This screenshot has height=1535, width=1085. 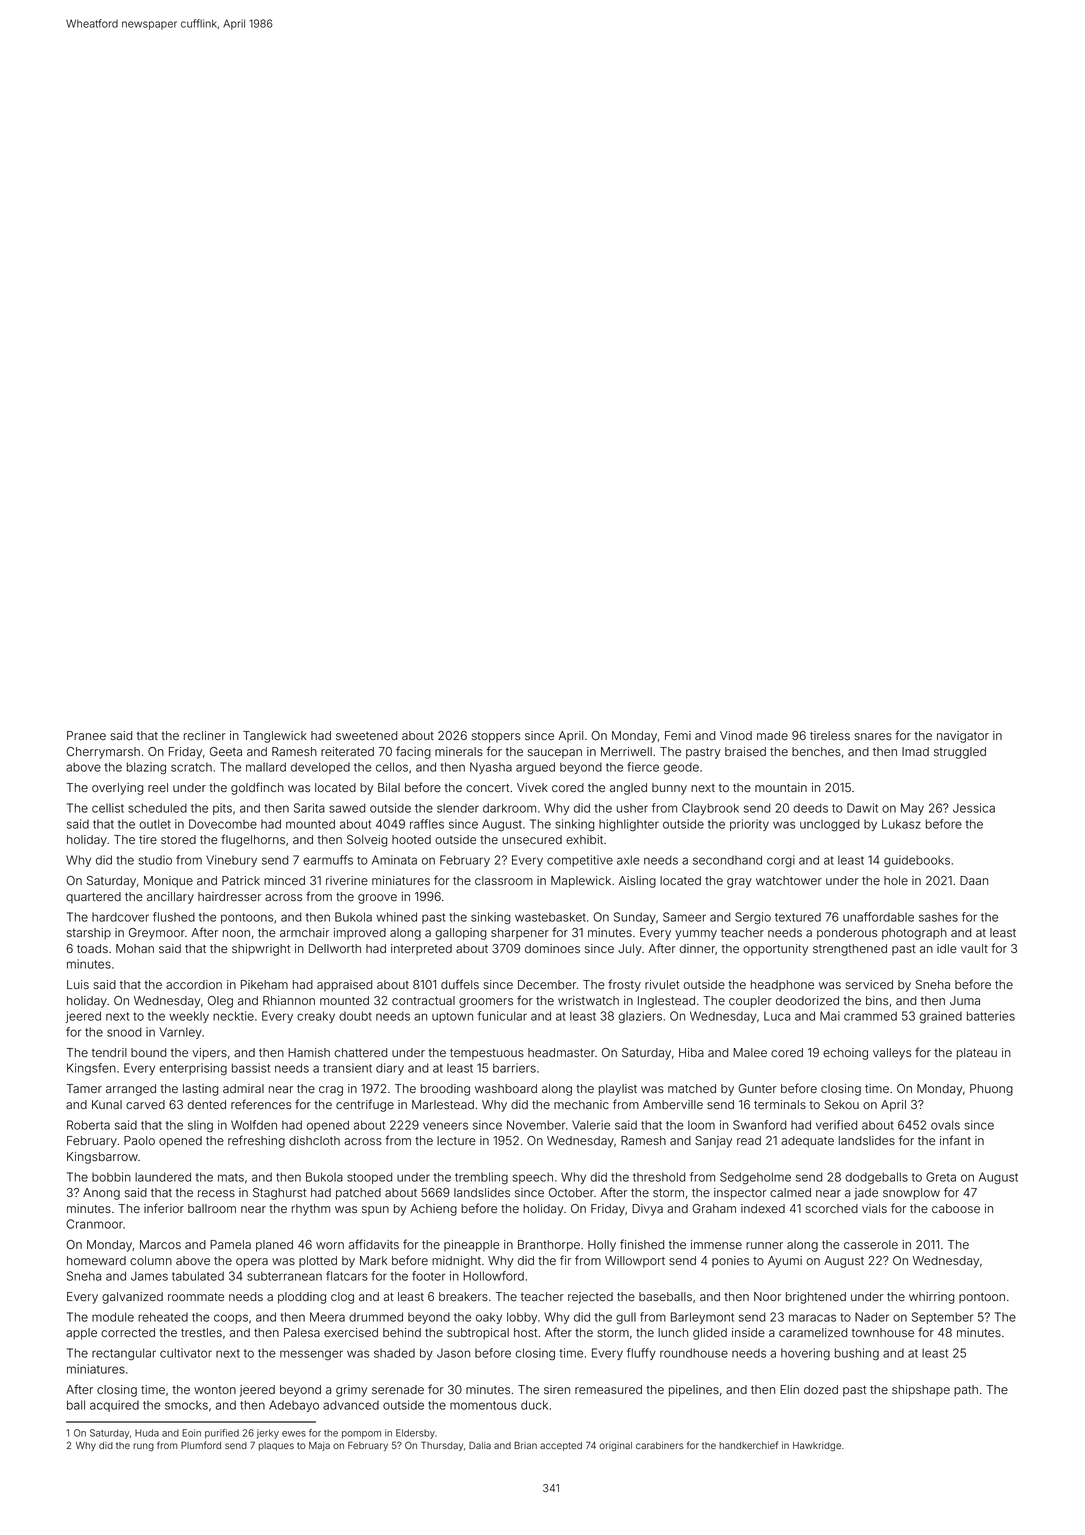 What do you see at coordinates (78, 984) in the screenshot?
I see `Luis` at bounding box center [78, 984].
